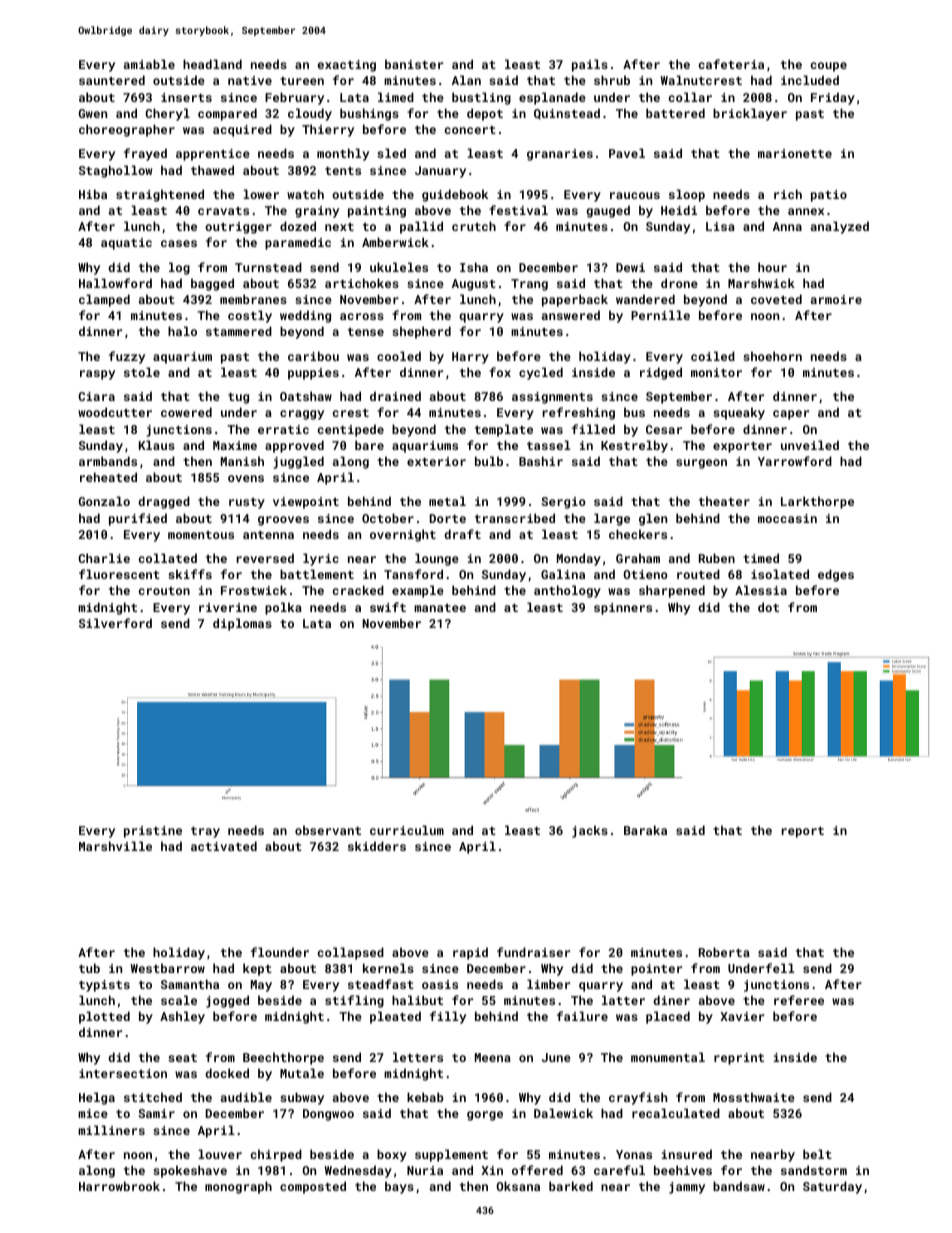  Describe the element at coordinates (739, 1059) in the image. I see `reprint` at that location.
